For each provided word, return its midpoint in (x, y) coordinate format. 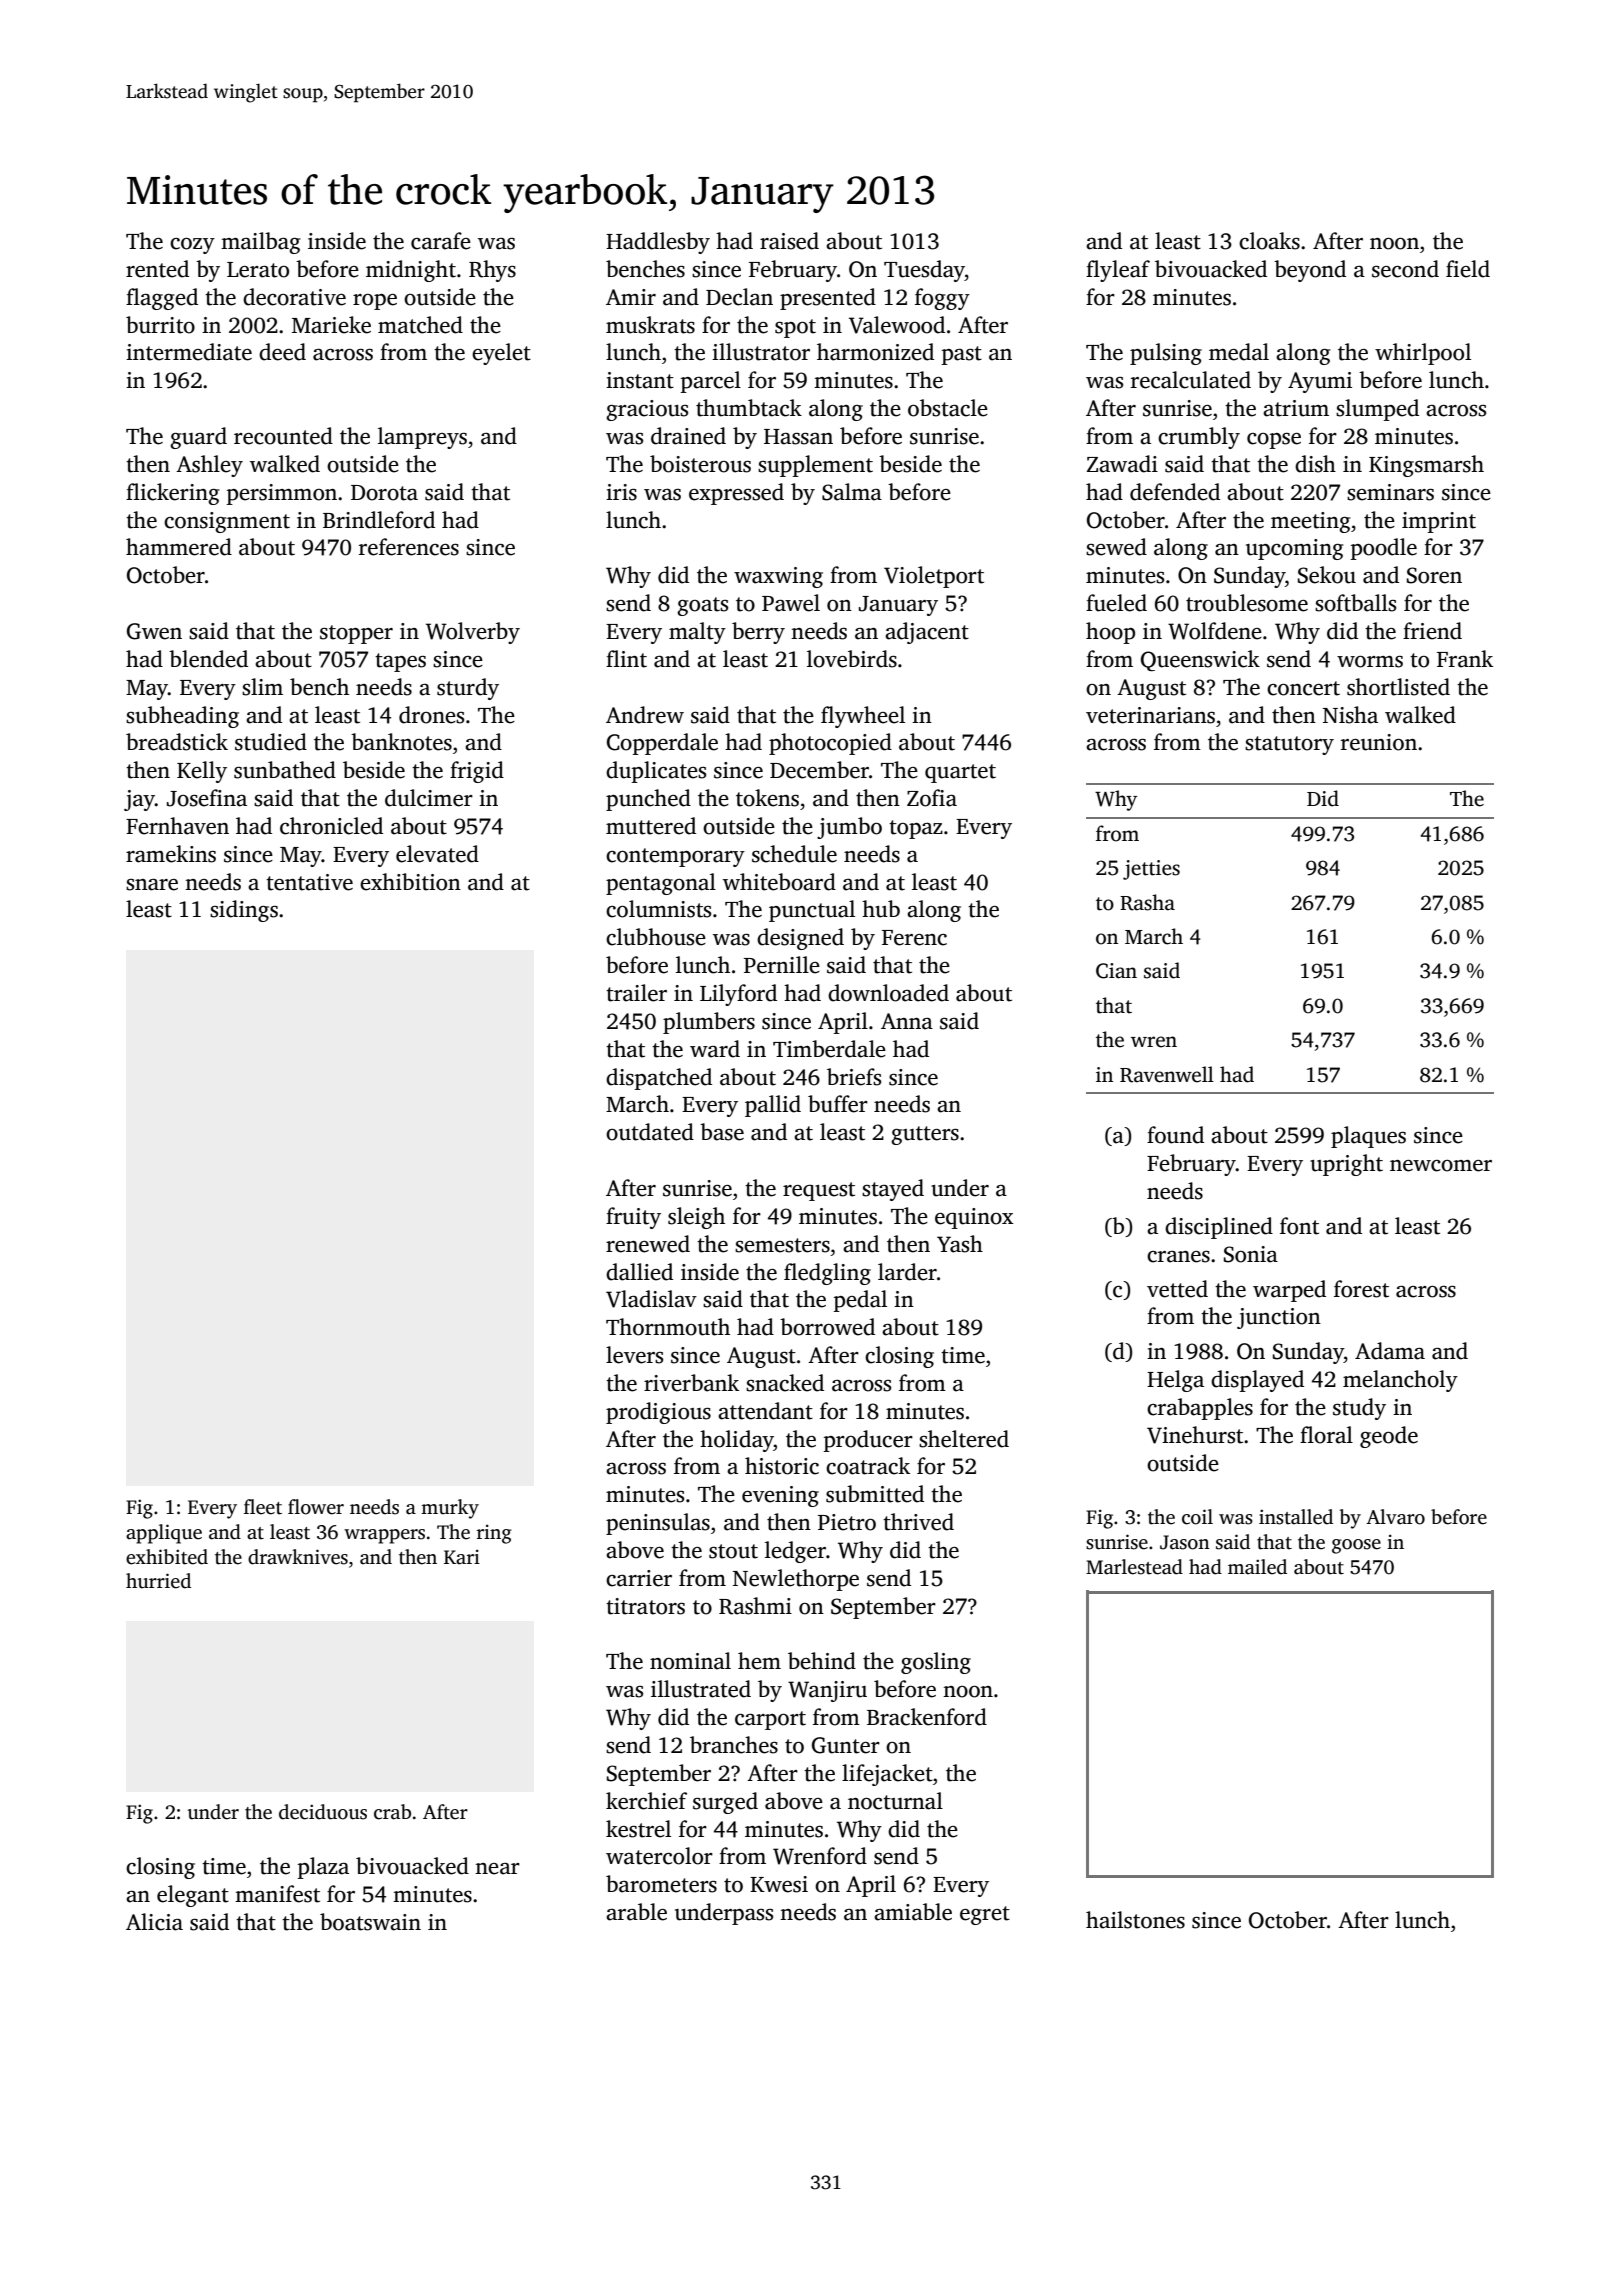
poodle (1383, 549)
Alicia (154, 1922)
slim (262, 687)
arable (636, 1912)
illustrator (761, 352)
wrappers (384, 1536)
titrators (645, 1606)
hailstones (1135, 1920)
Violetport (934, 577)
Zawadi (1122, 464)
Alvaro (1395, 1517)
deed (282, 352)
